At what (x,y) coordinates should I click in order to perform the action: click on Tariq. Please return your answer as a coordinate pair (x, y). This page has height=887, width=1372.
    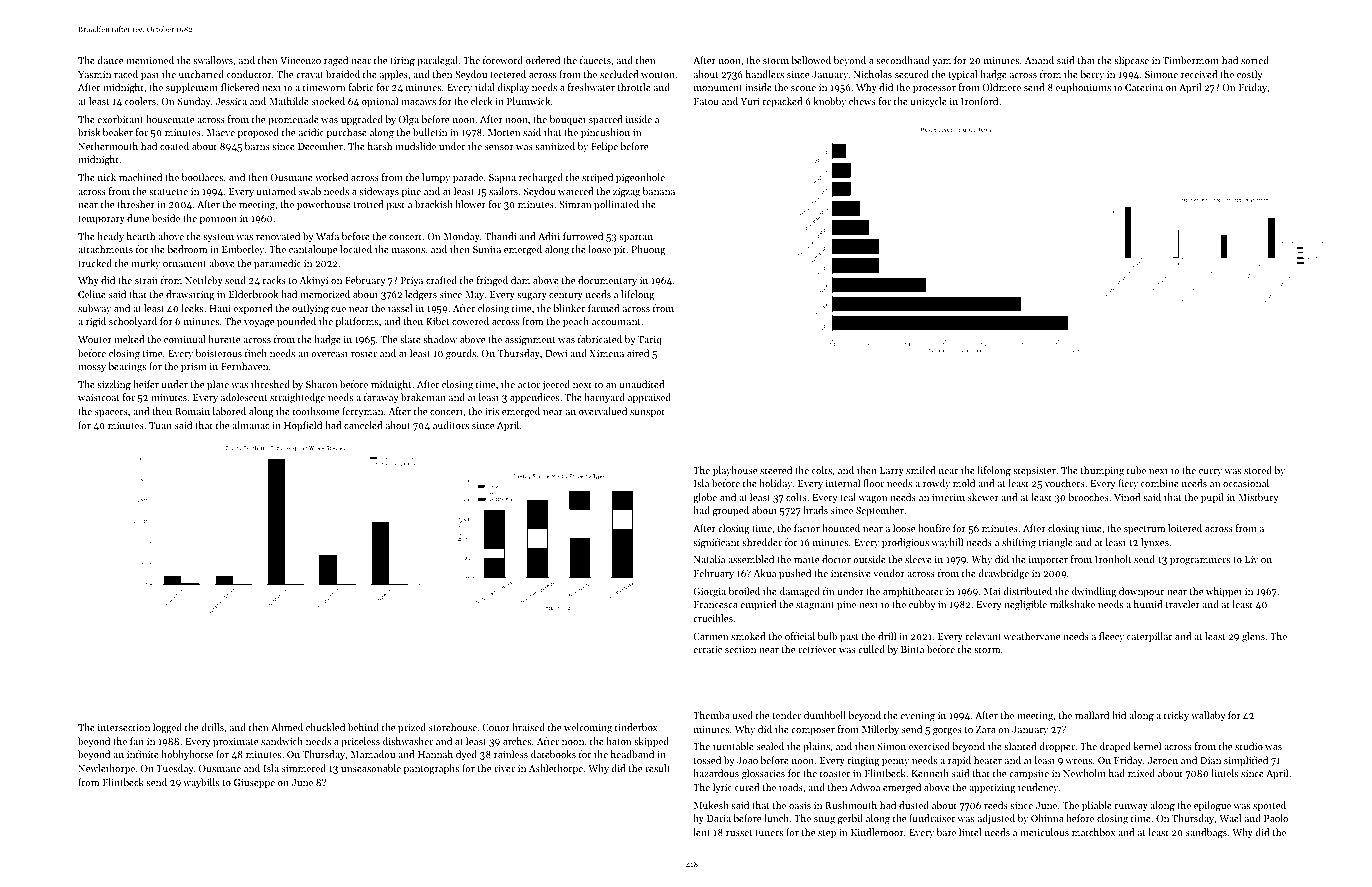
    Looking at the image, I should click on (650, 340).
